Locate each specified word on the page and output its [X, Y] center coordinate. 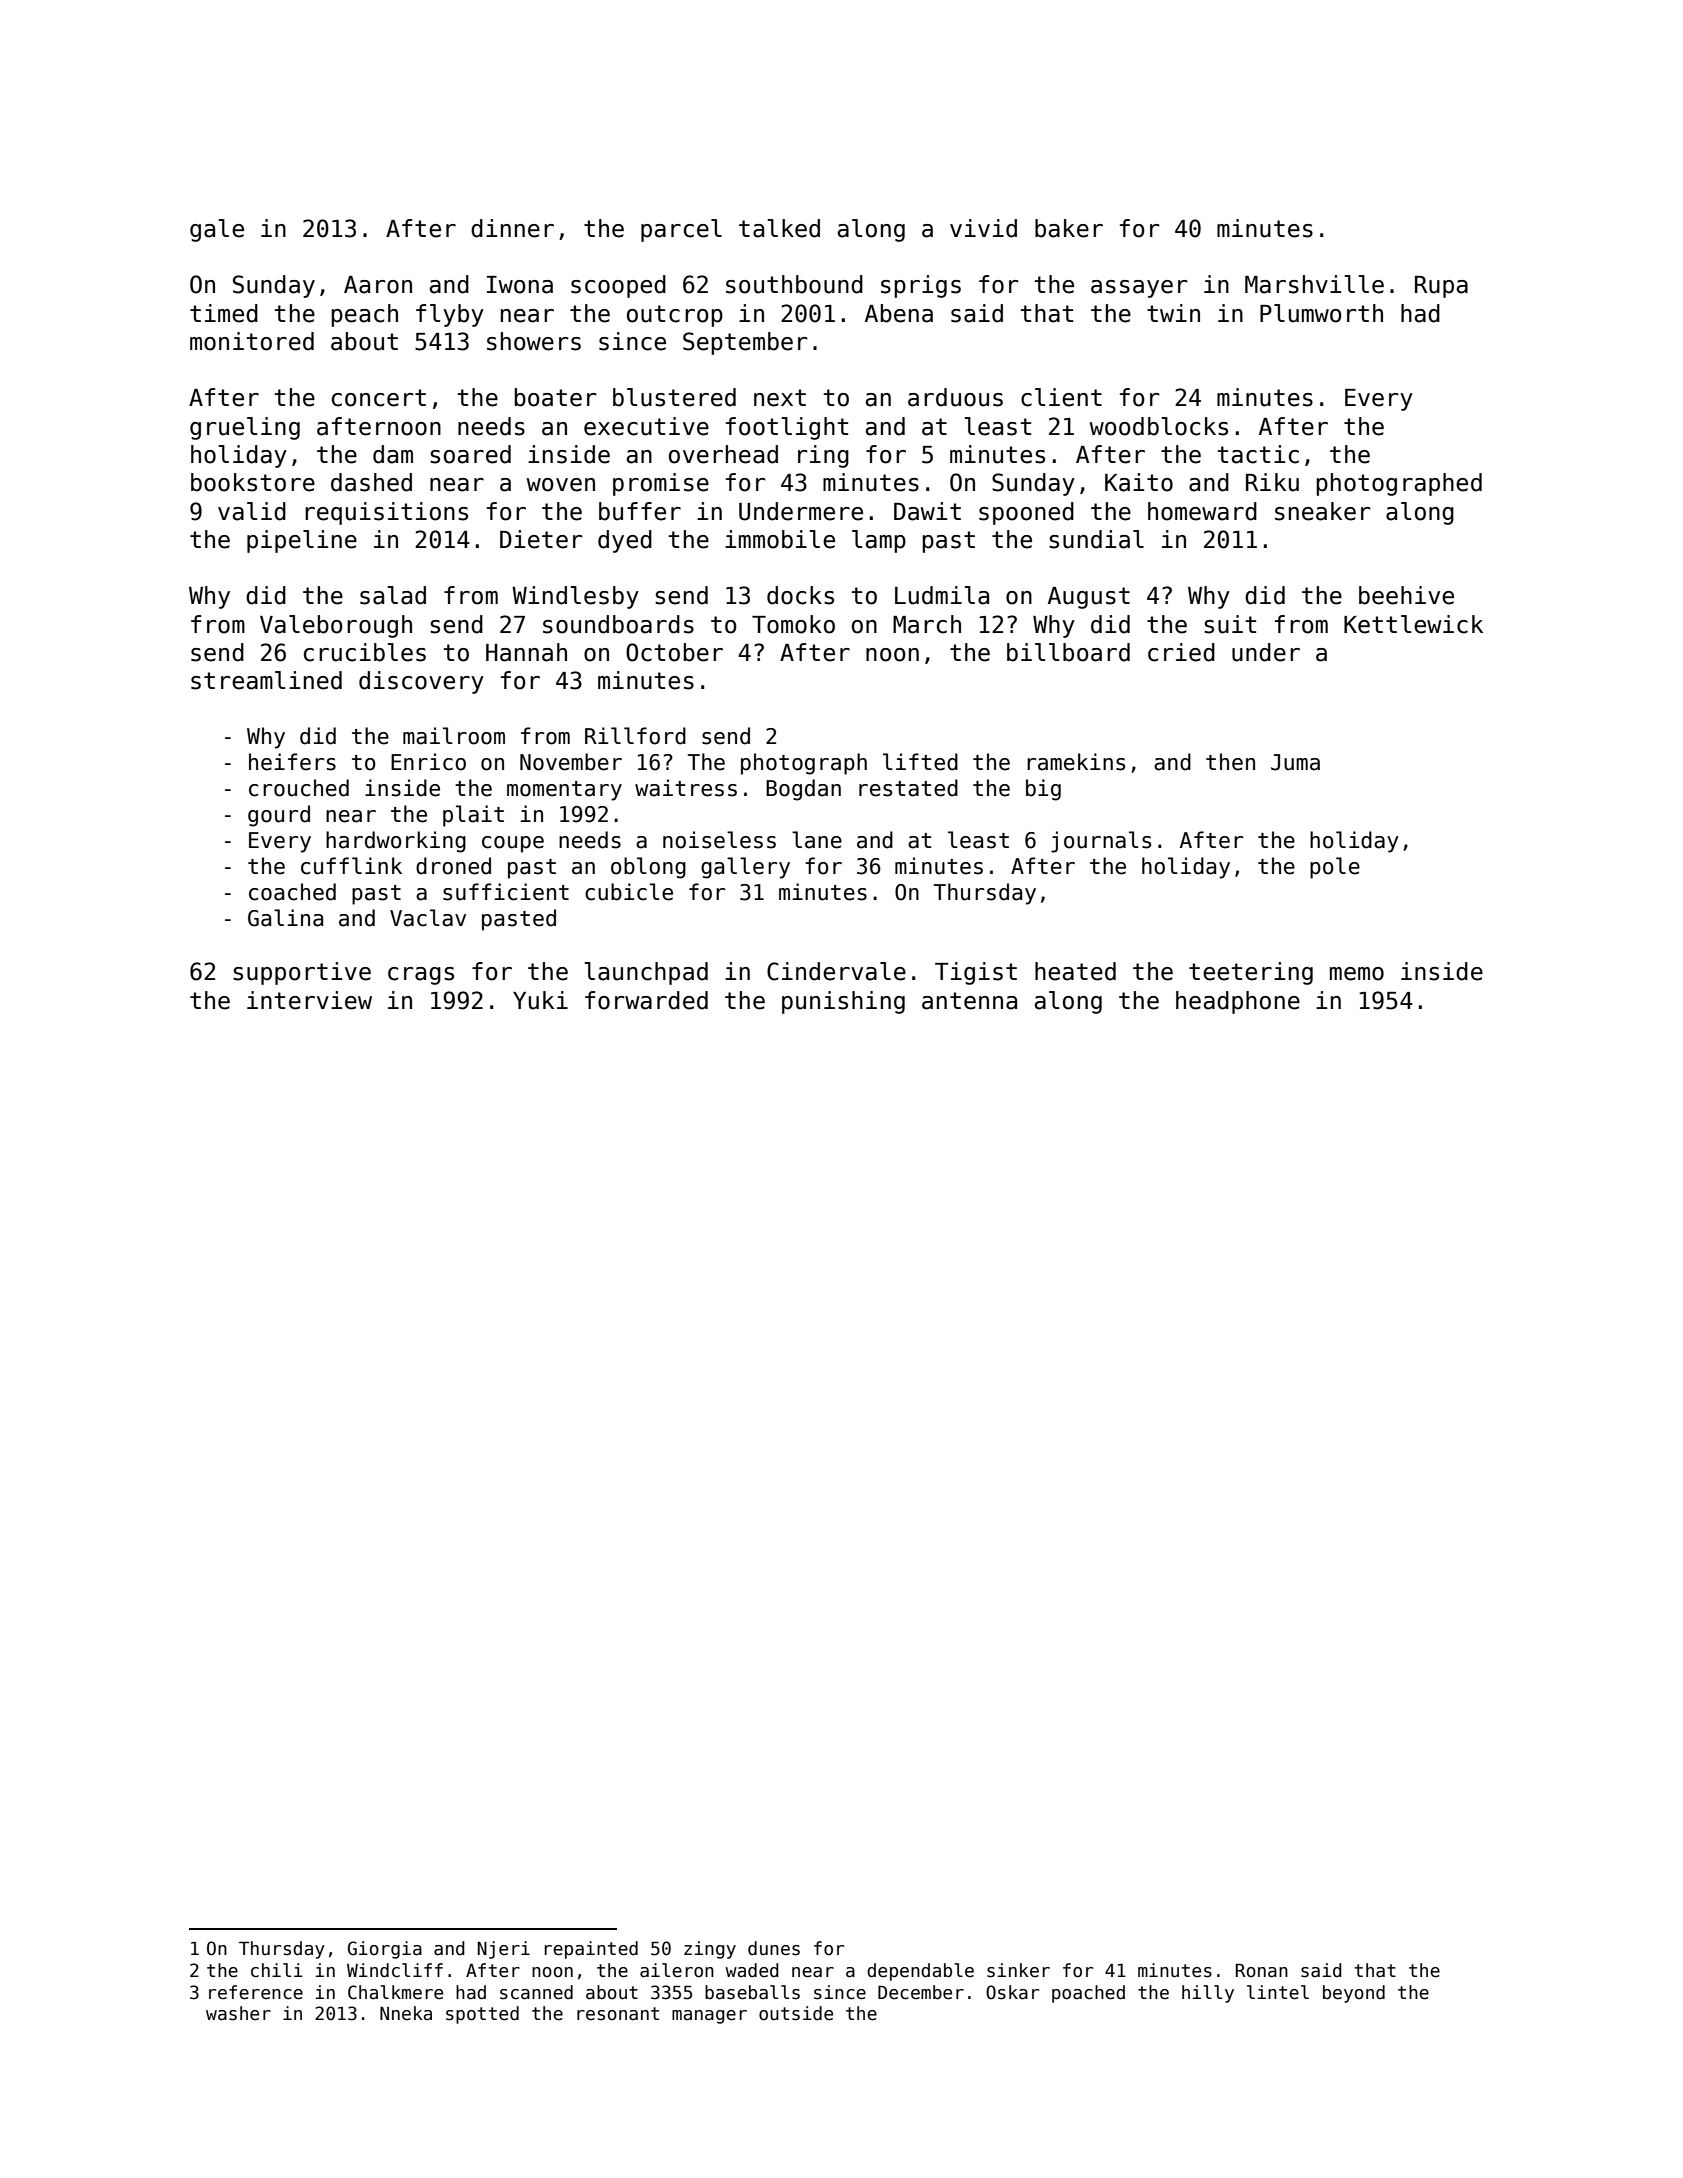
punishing [843, 1002]
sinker [1018, 1970]
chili [277, 1970]
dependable [920, 1972]
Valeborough [336, 626]
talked [779, 228]
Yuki [540, 1000]
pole [1335, 868]
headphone [1238, 1002]
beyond [1354, 1994]
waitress [686, 788]
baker [1069, 228]
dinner [512, 228]
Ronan [1262, 1971]
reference [256, 1992]
